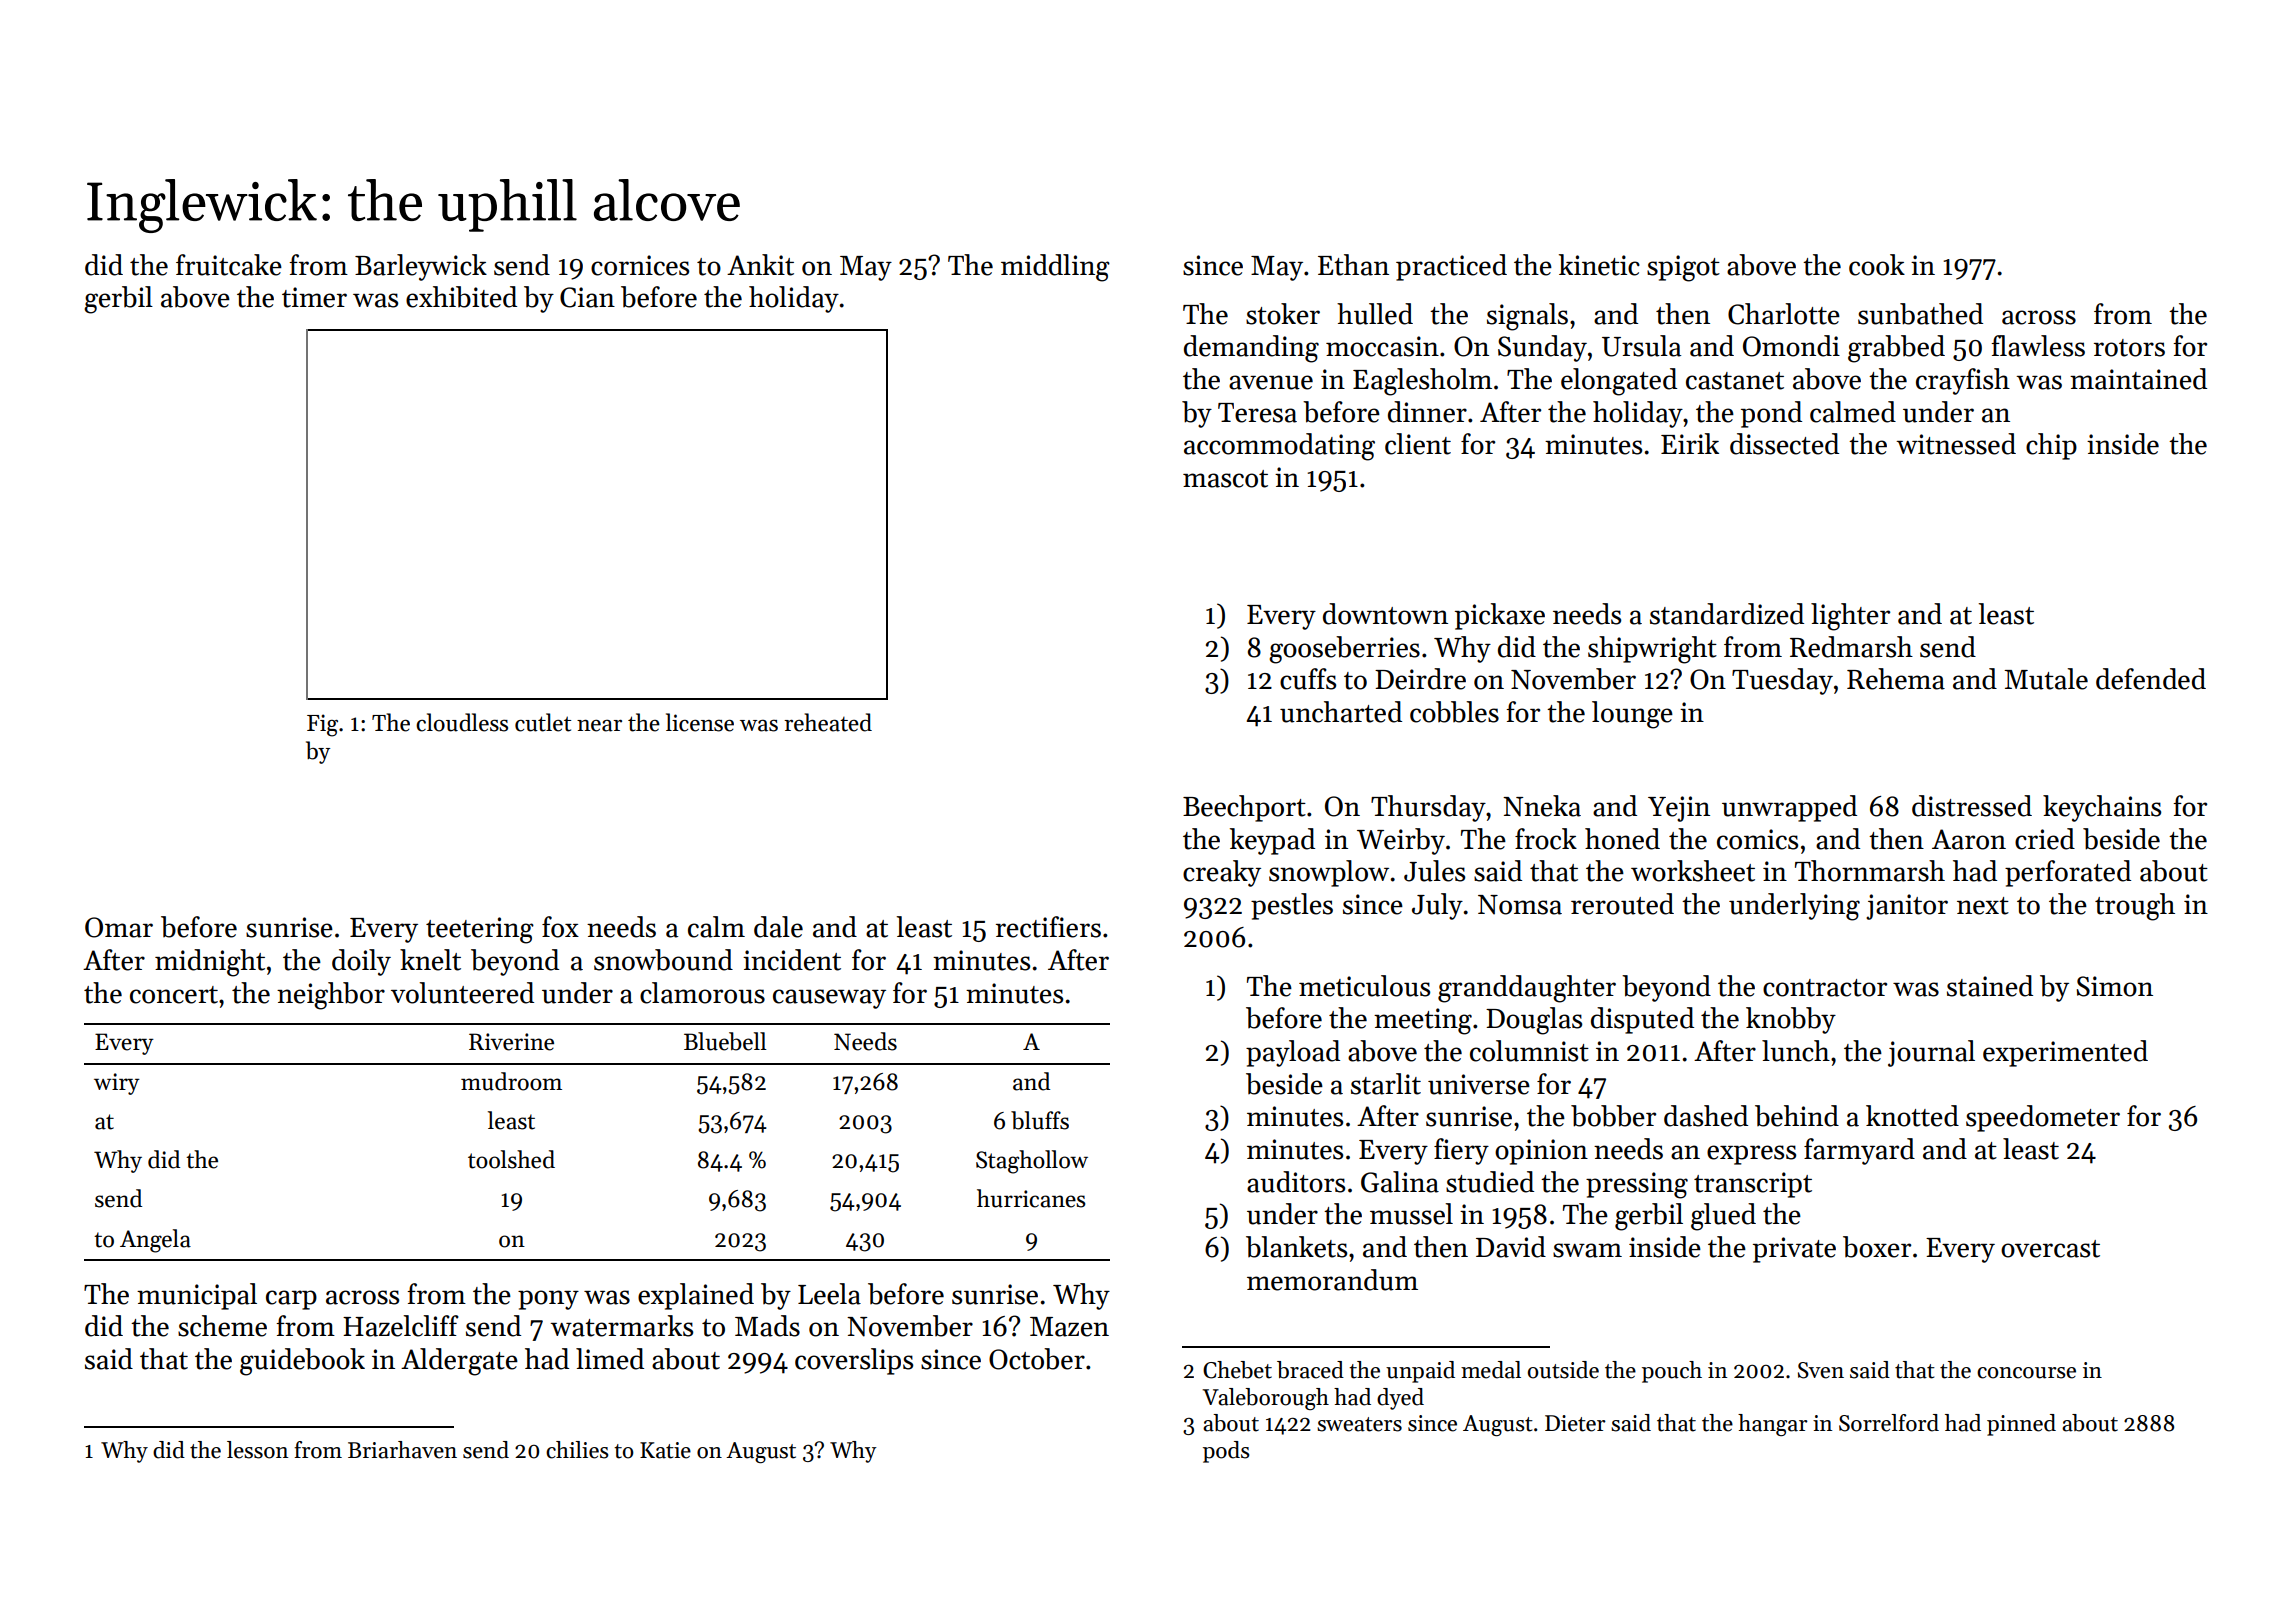  I want to click on lighter, so click(1850, 617).
